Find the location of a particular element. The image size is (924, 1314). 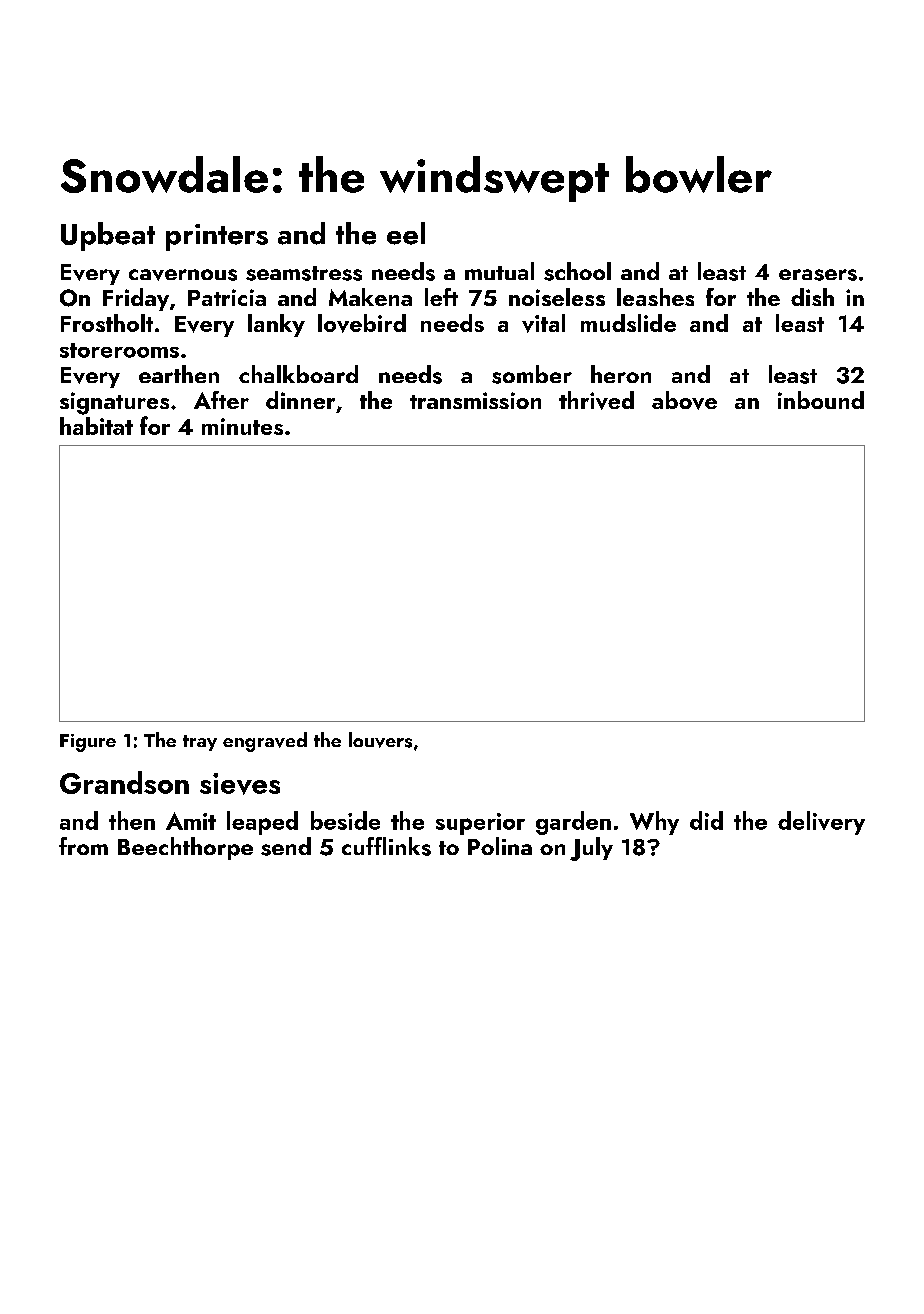

Upbeat is located at coordinates (108, 236).
